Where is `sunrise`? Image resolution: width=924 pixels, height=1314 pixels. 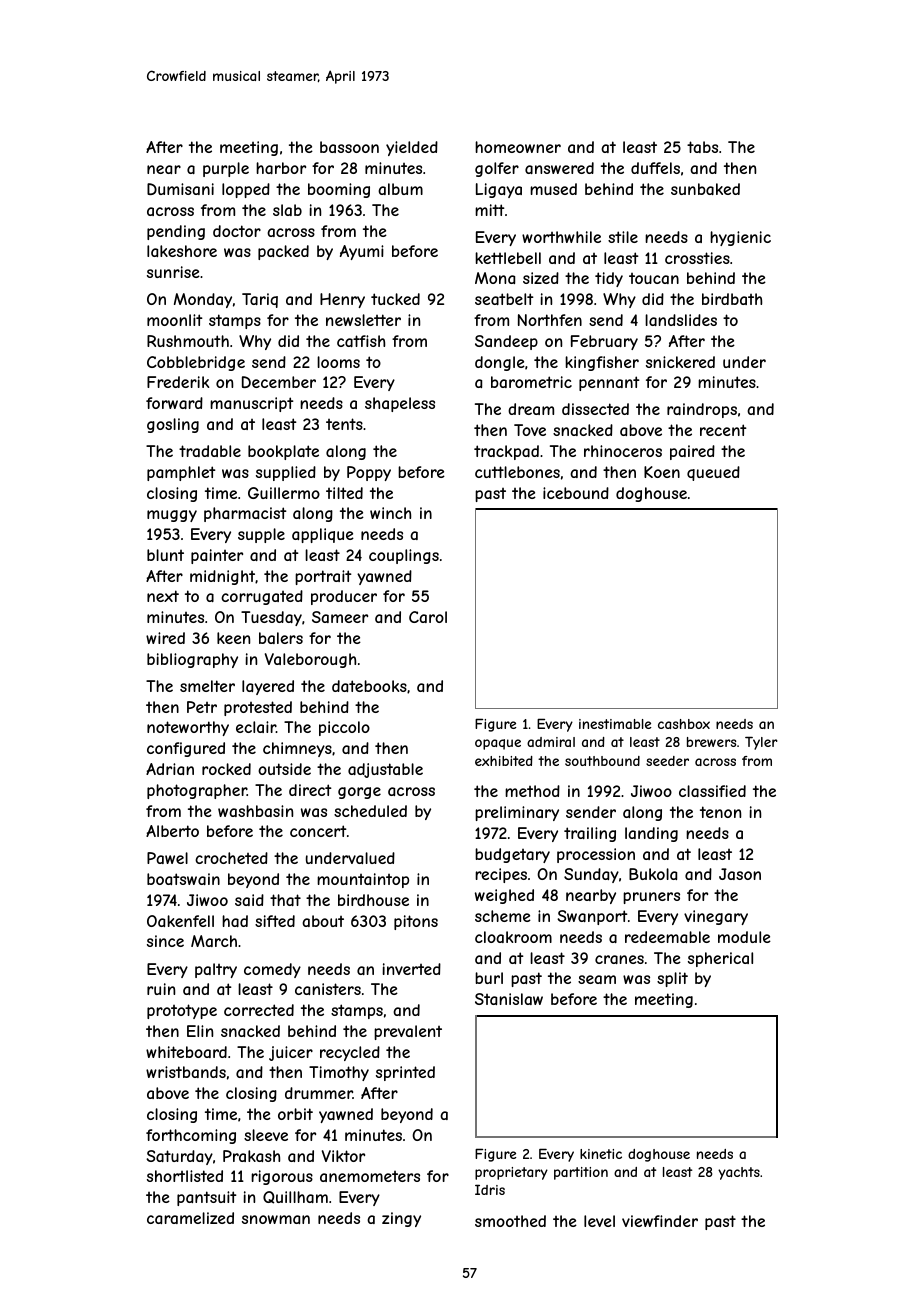 sunrise is located at coordinates (173, 272).
